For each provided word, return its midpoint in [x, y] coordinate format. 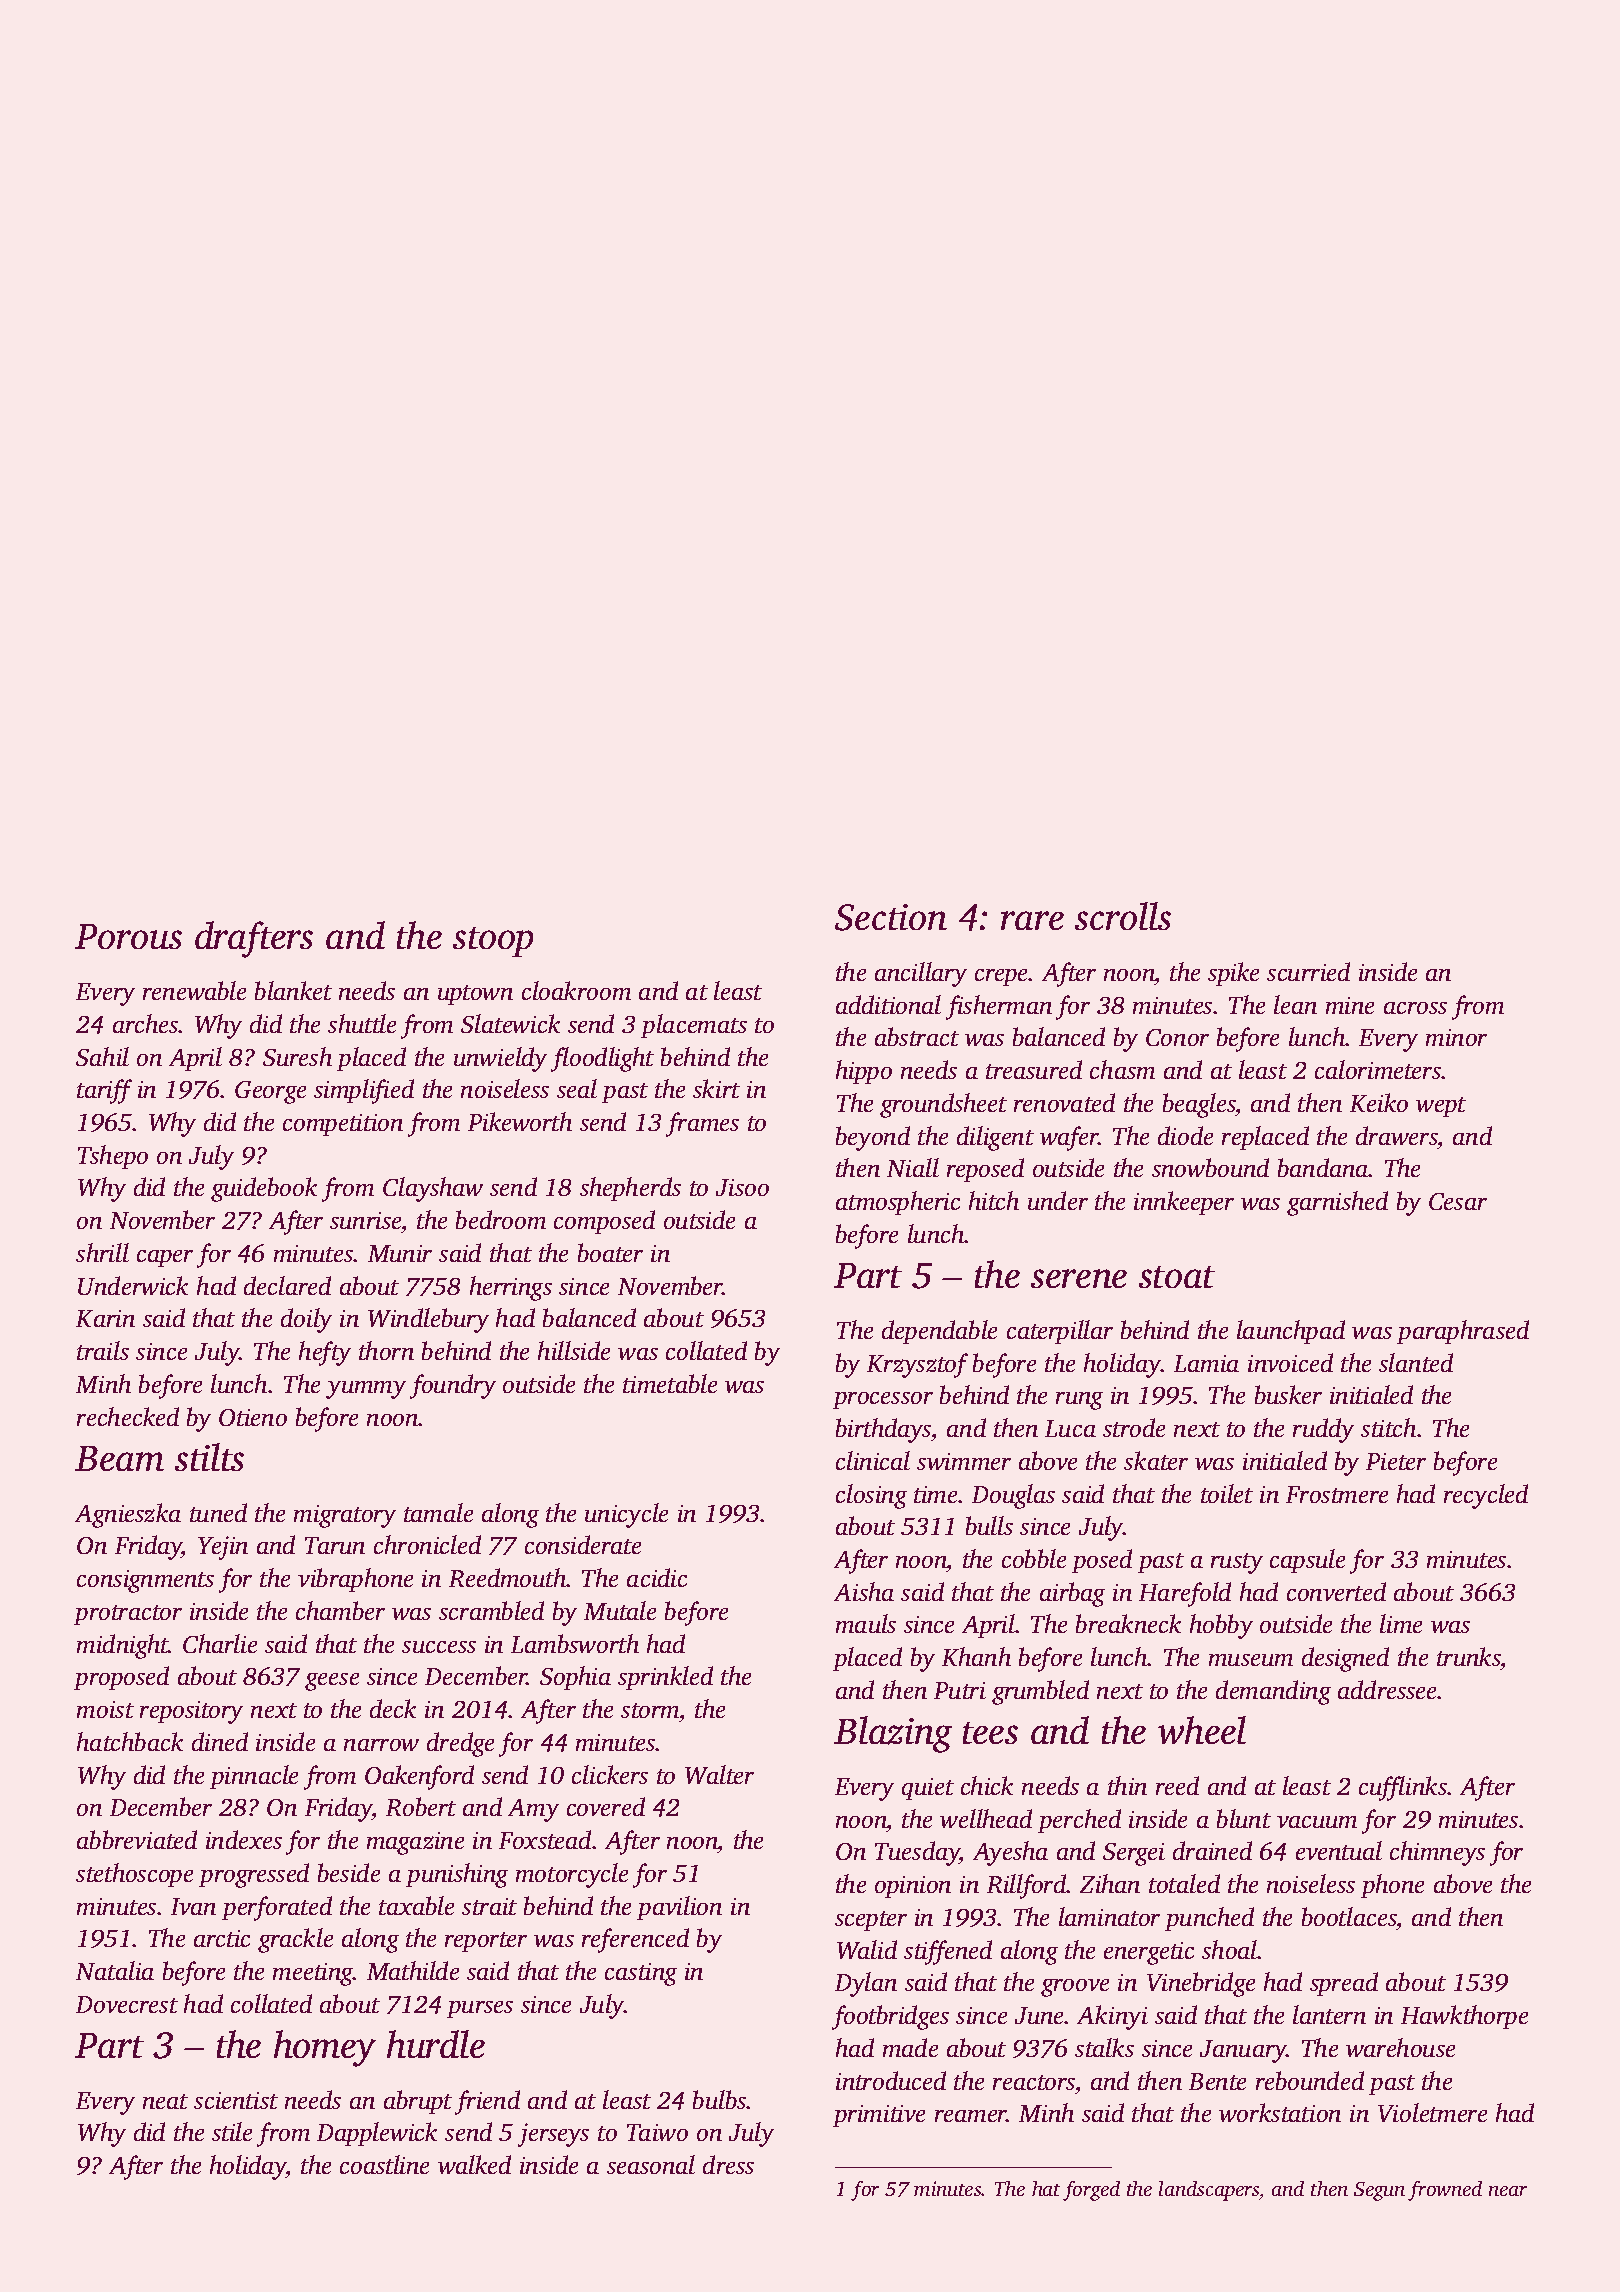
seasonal [651, 2164]
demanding [1273, 1692]
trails [103, 1350]
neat [165, 2101]
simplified [364, 1091]
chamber [340, 1610]
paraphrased [1463, 1332]
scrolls [1123, 916]
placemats [694, 1026]
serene [1079, 1278]
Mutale [620, 1610]
